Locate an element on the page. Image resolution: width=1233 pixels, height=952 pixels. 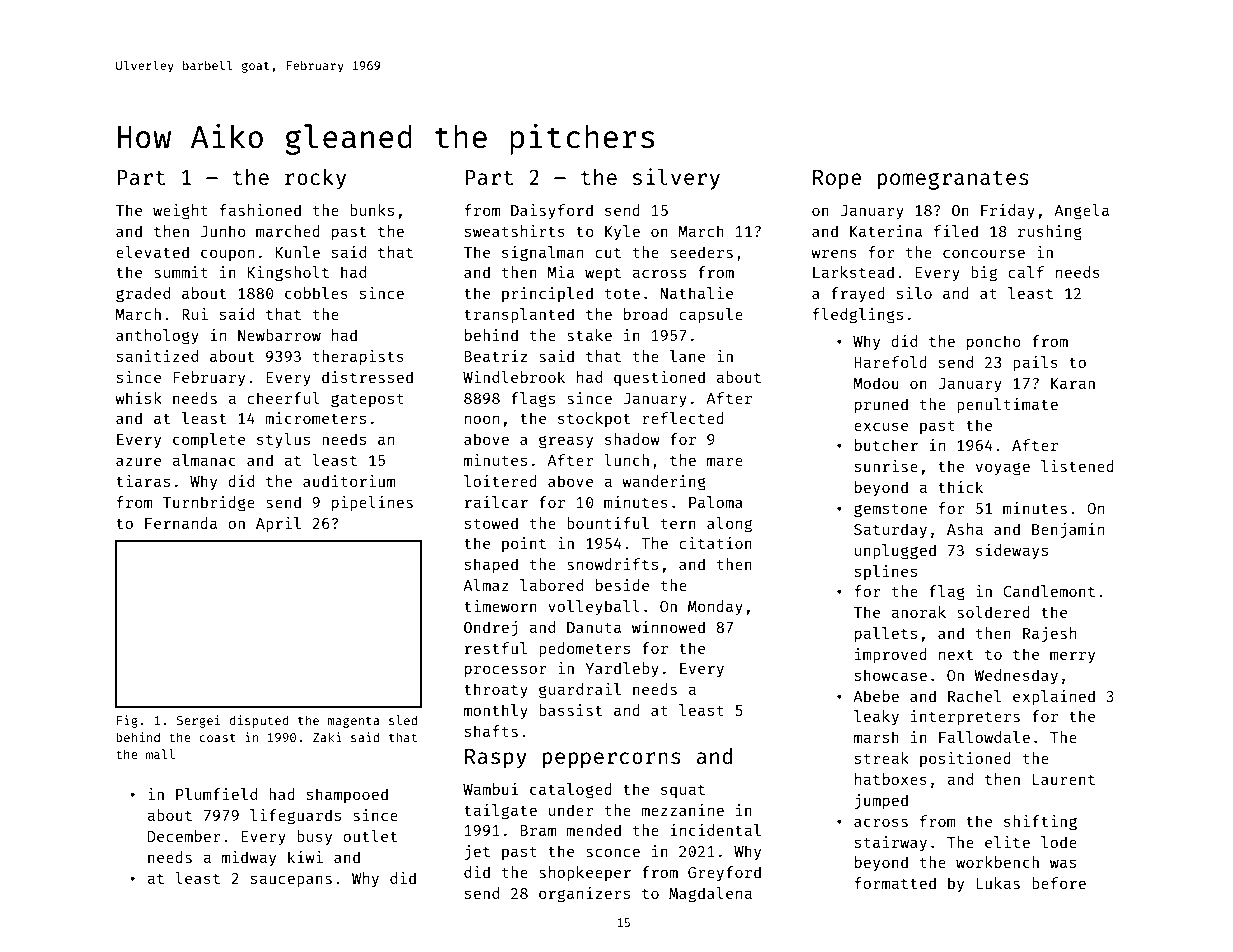
weight is located at coordinates (180, 212).
